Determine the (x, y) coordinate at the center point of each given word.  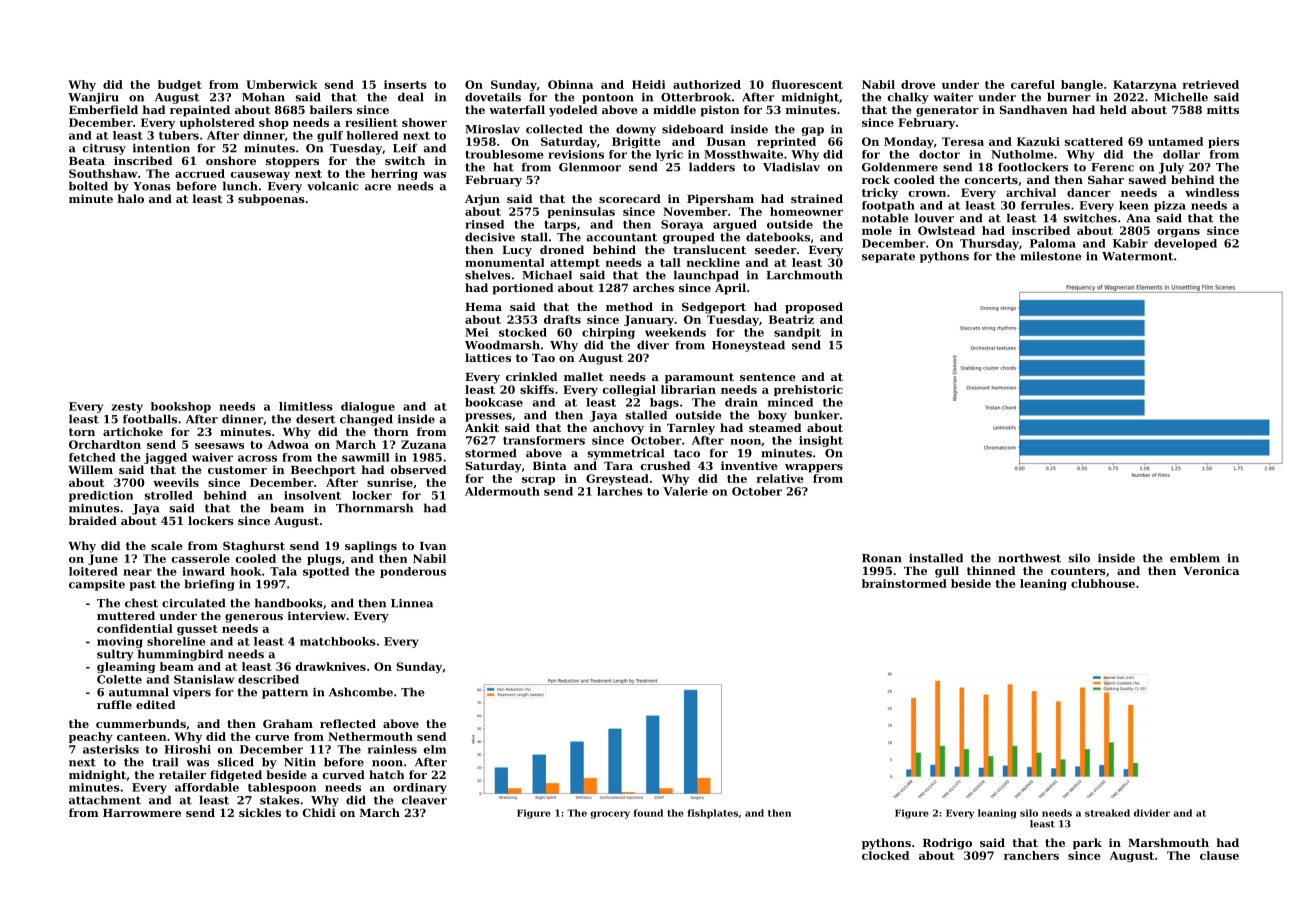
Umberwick (281, 84)
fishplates (713, 814)
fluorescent (807, 84)
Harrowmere (142, 813)
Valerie (685, 491)
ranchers (1031, 855)
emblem (1195, 558)
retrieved (1211, 84)
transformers (544, 440)
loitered (93, 571)
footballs (150, 419)
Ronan (882, 558)
